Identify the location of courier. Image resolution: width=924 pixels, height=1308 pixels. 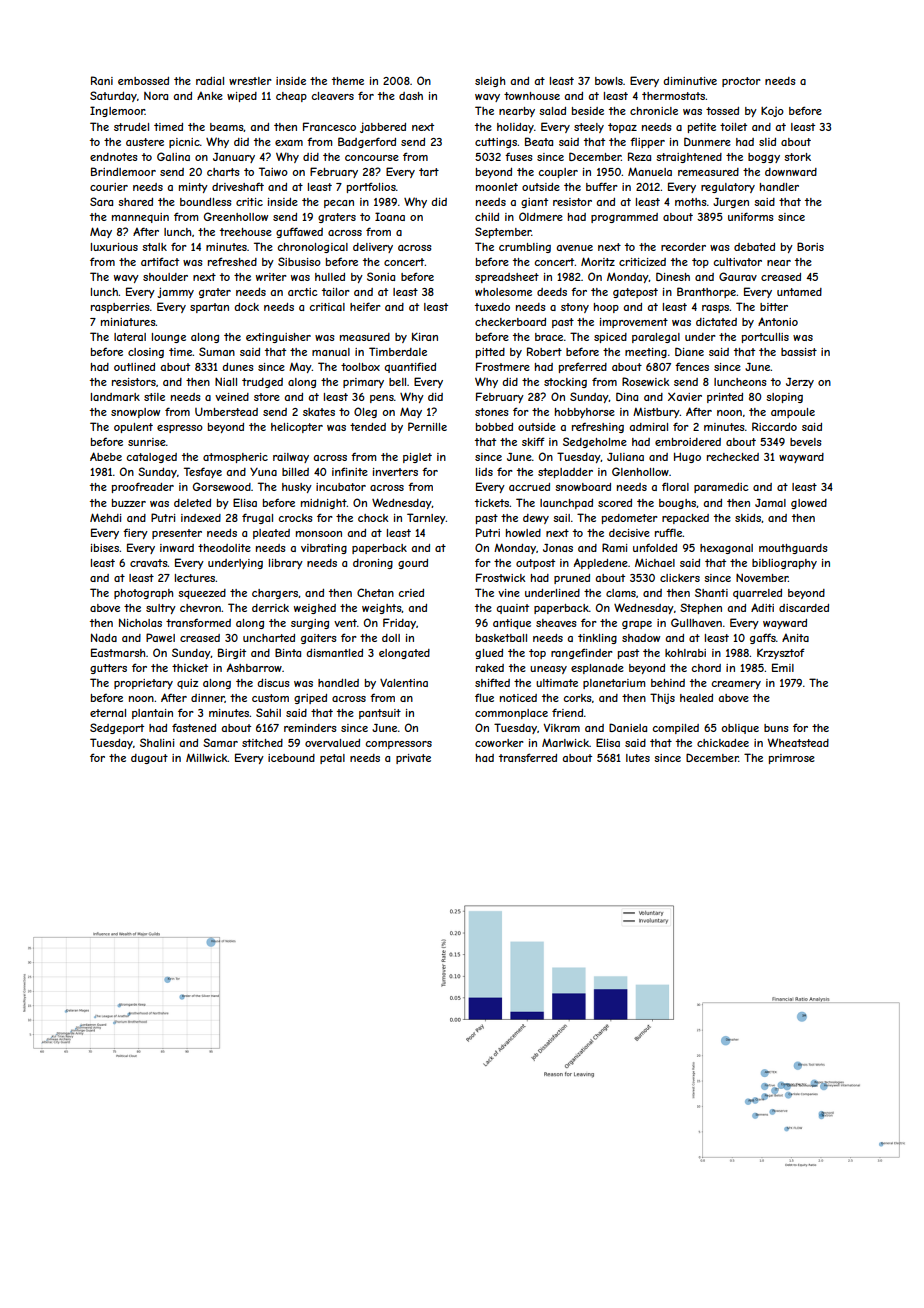
(109, 187).
